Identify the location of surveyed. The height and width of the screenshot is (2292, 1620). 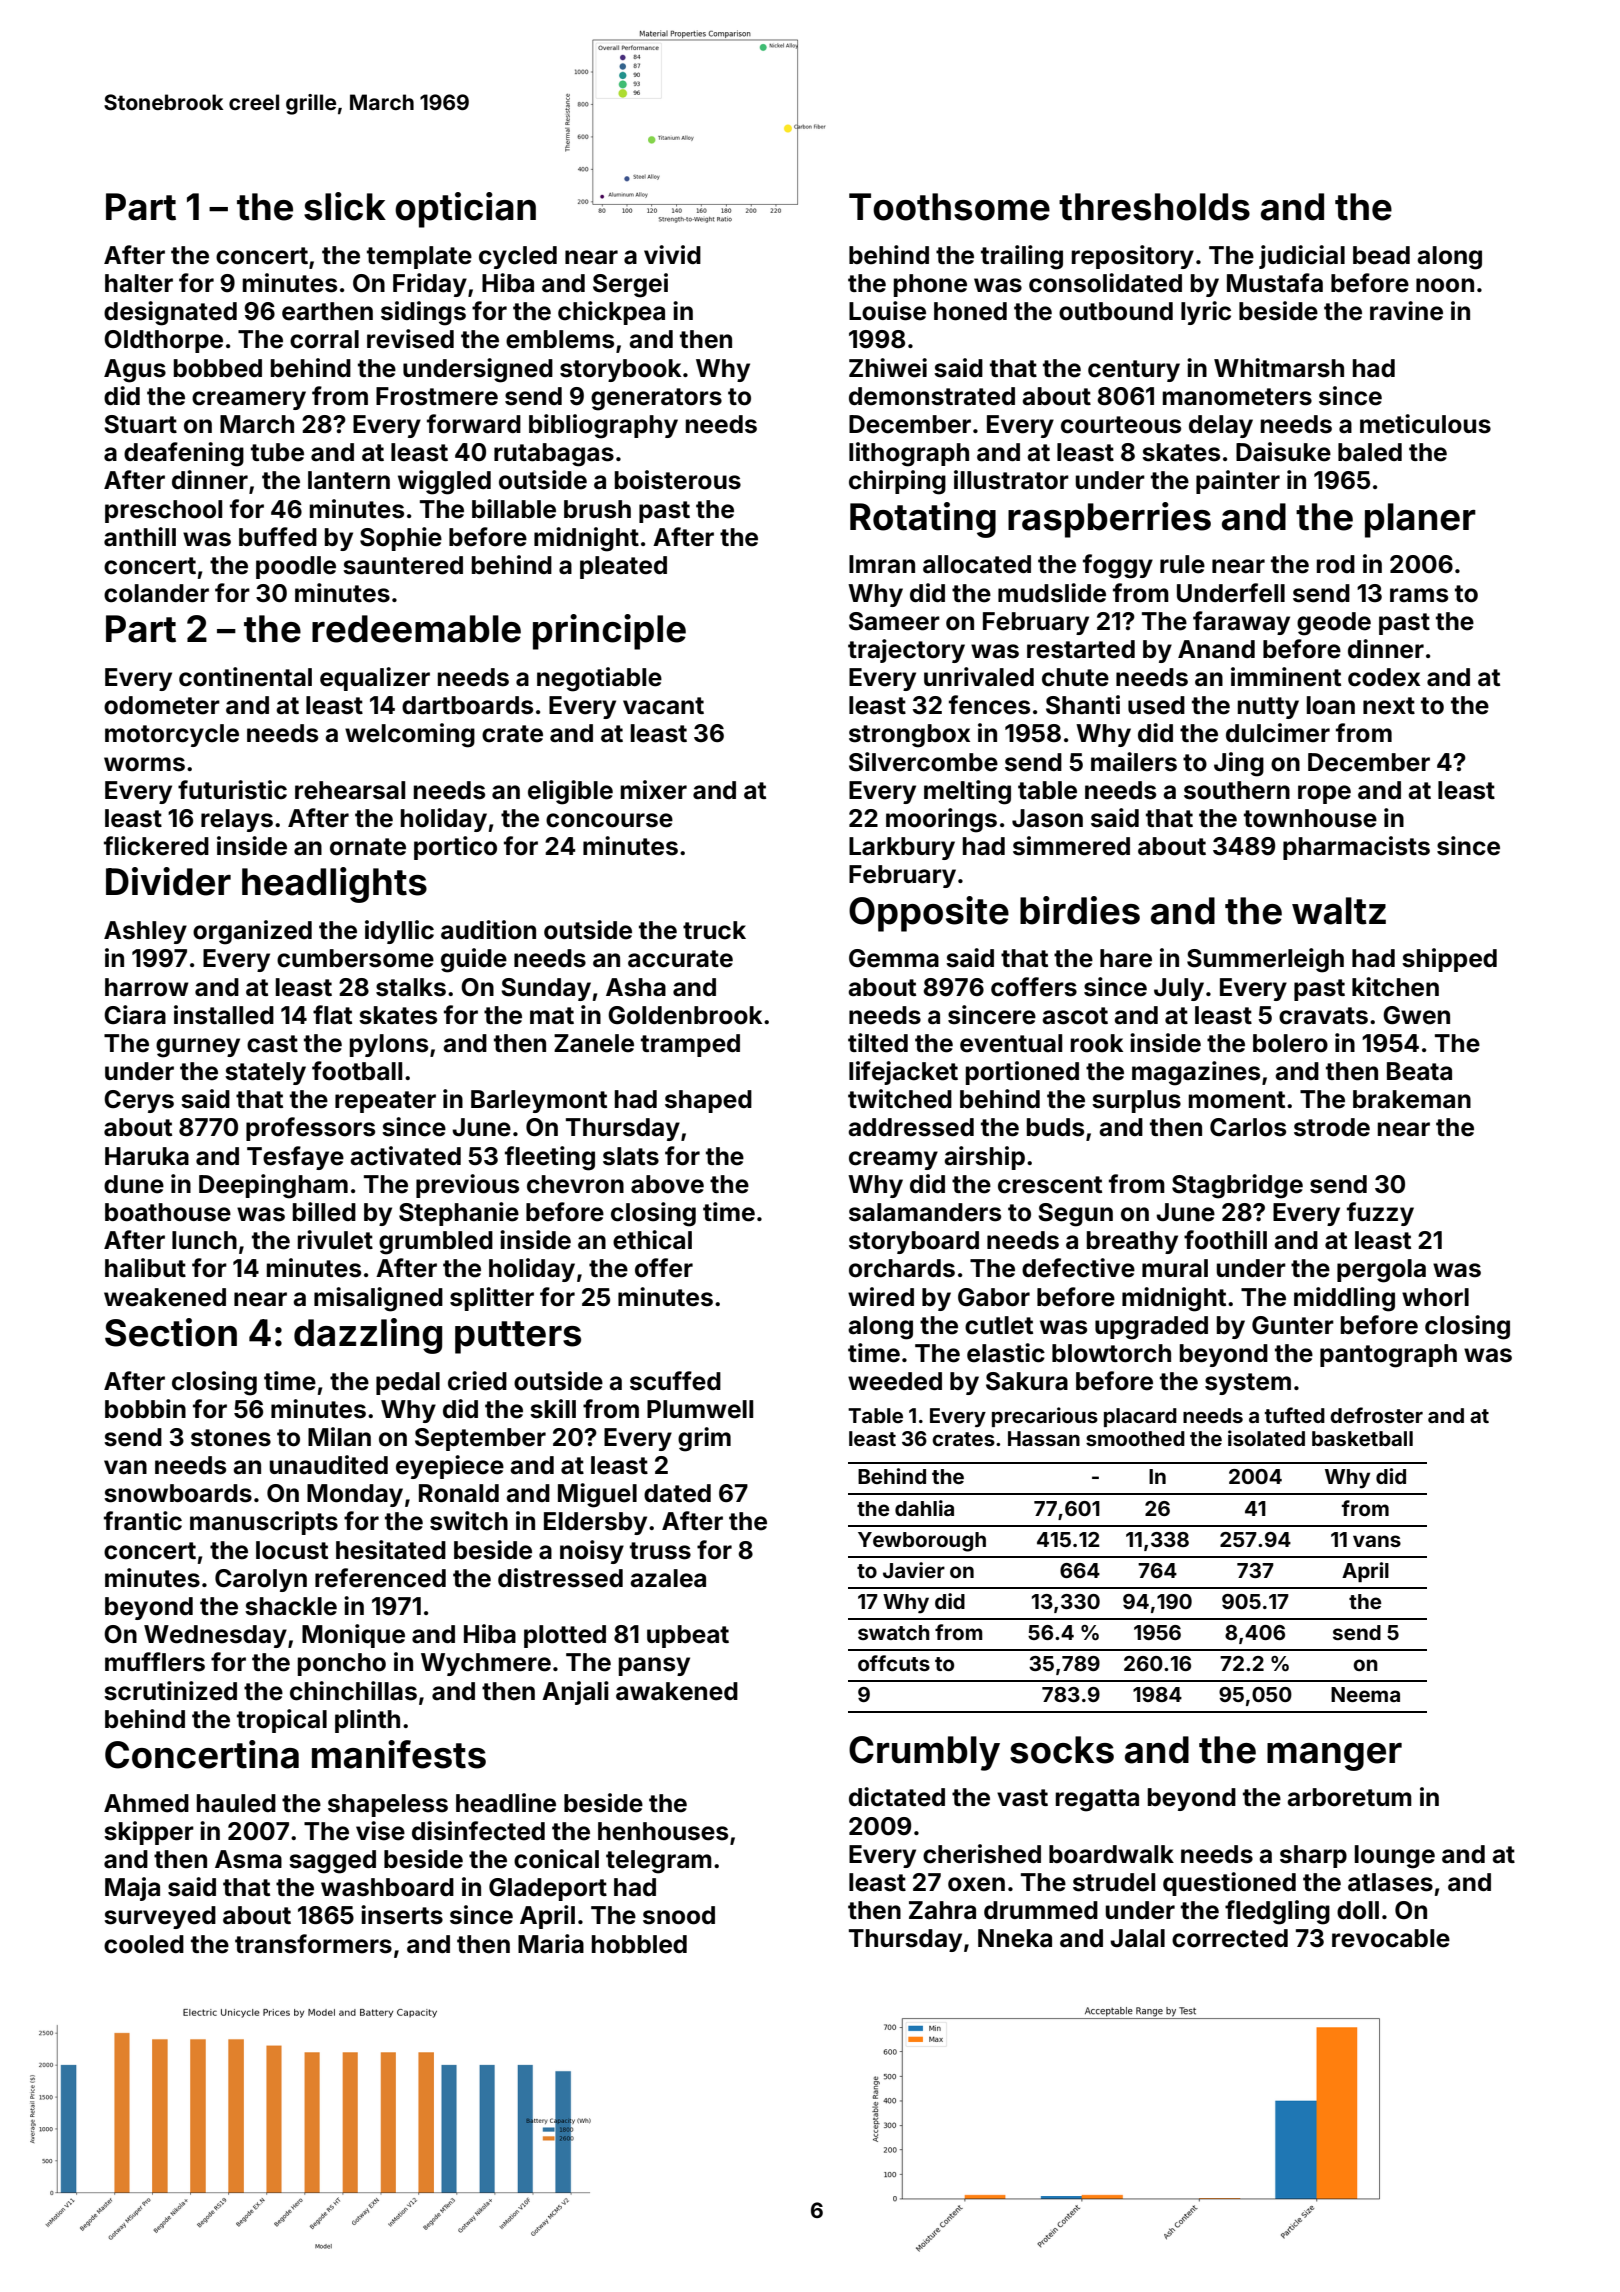
(160, 1917).
